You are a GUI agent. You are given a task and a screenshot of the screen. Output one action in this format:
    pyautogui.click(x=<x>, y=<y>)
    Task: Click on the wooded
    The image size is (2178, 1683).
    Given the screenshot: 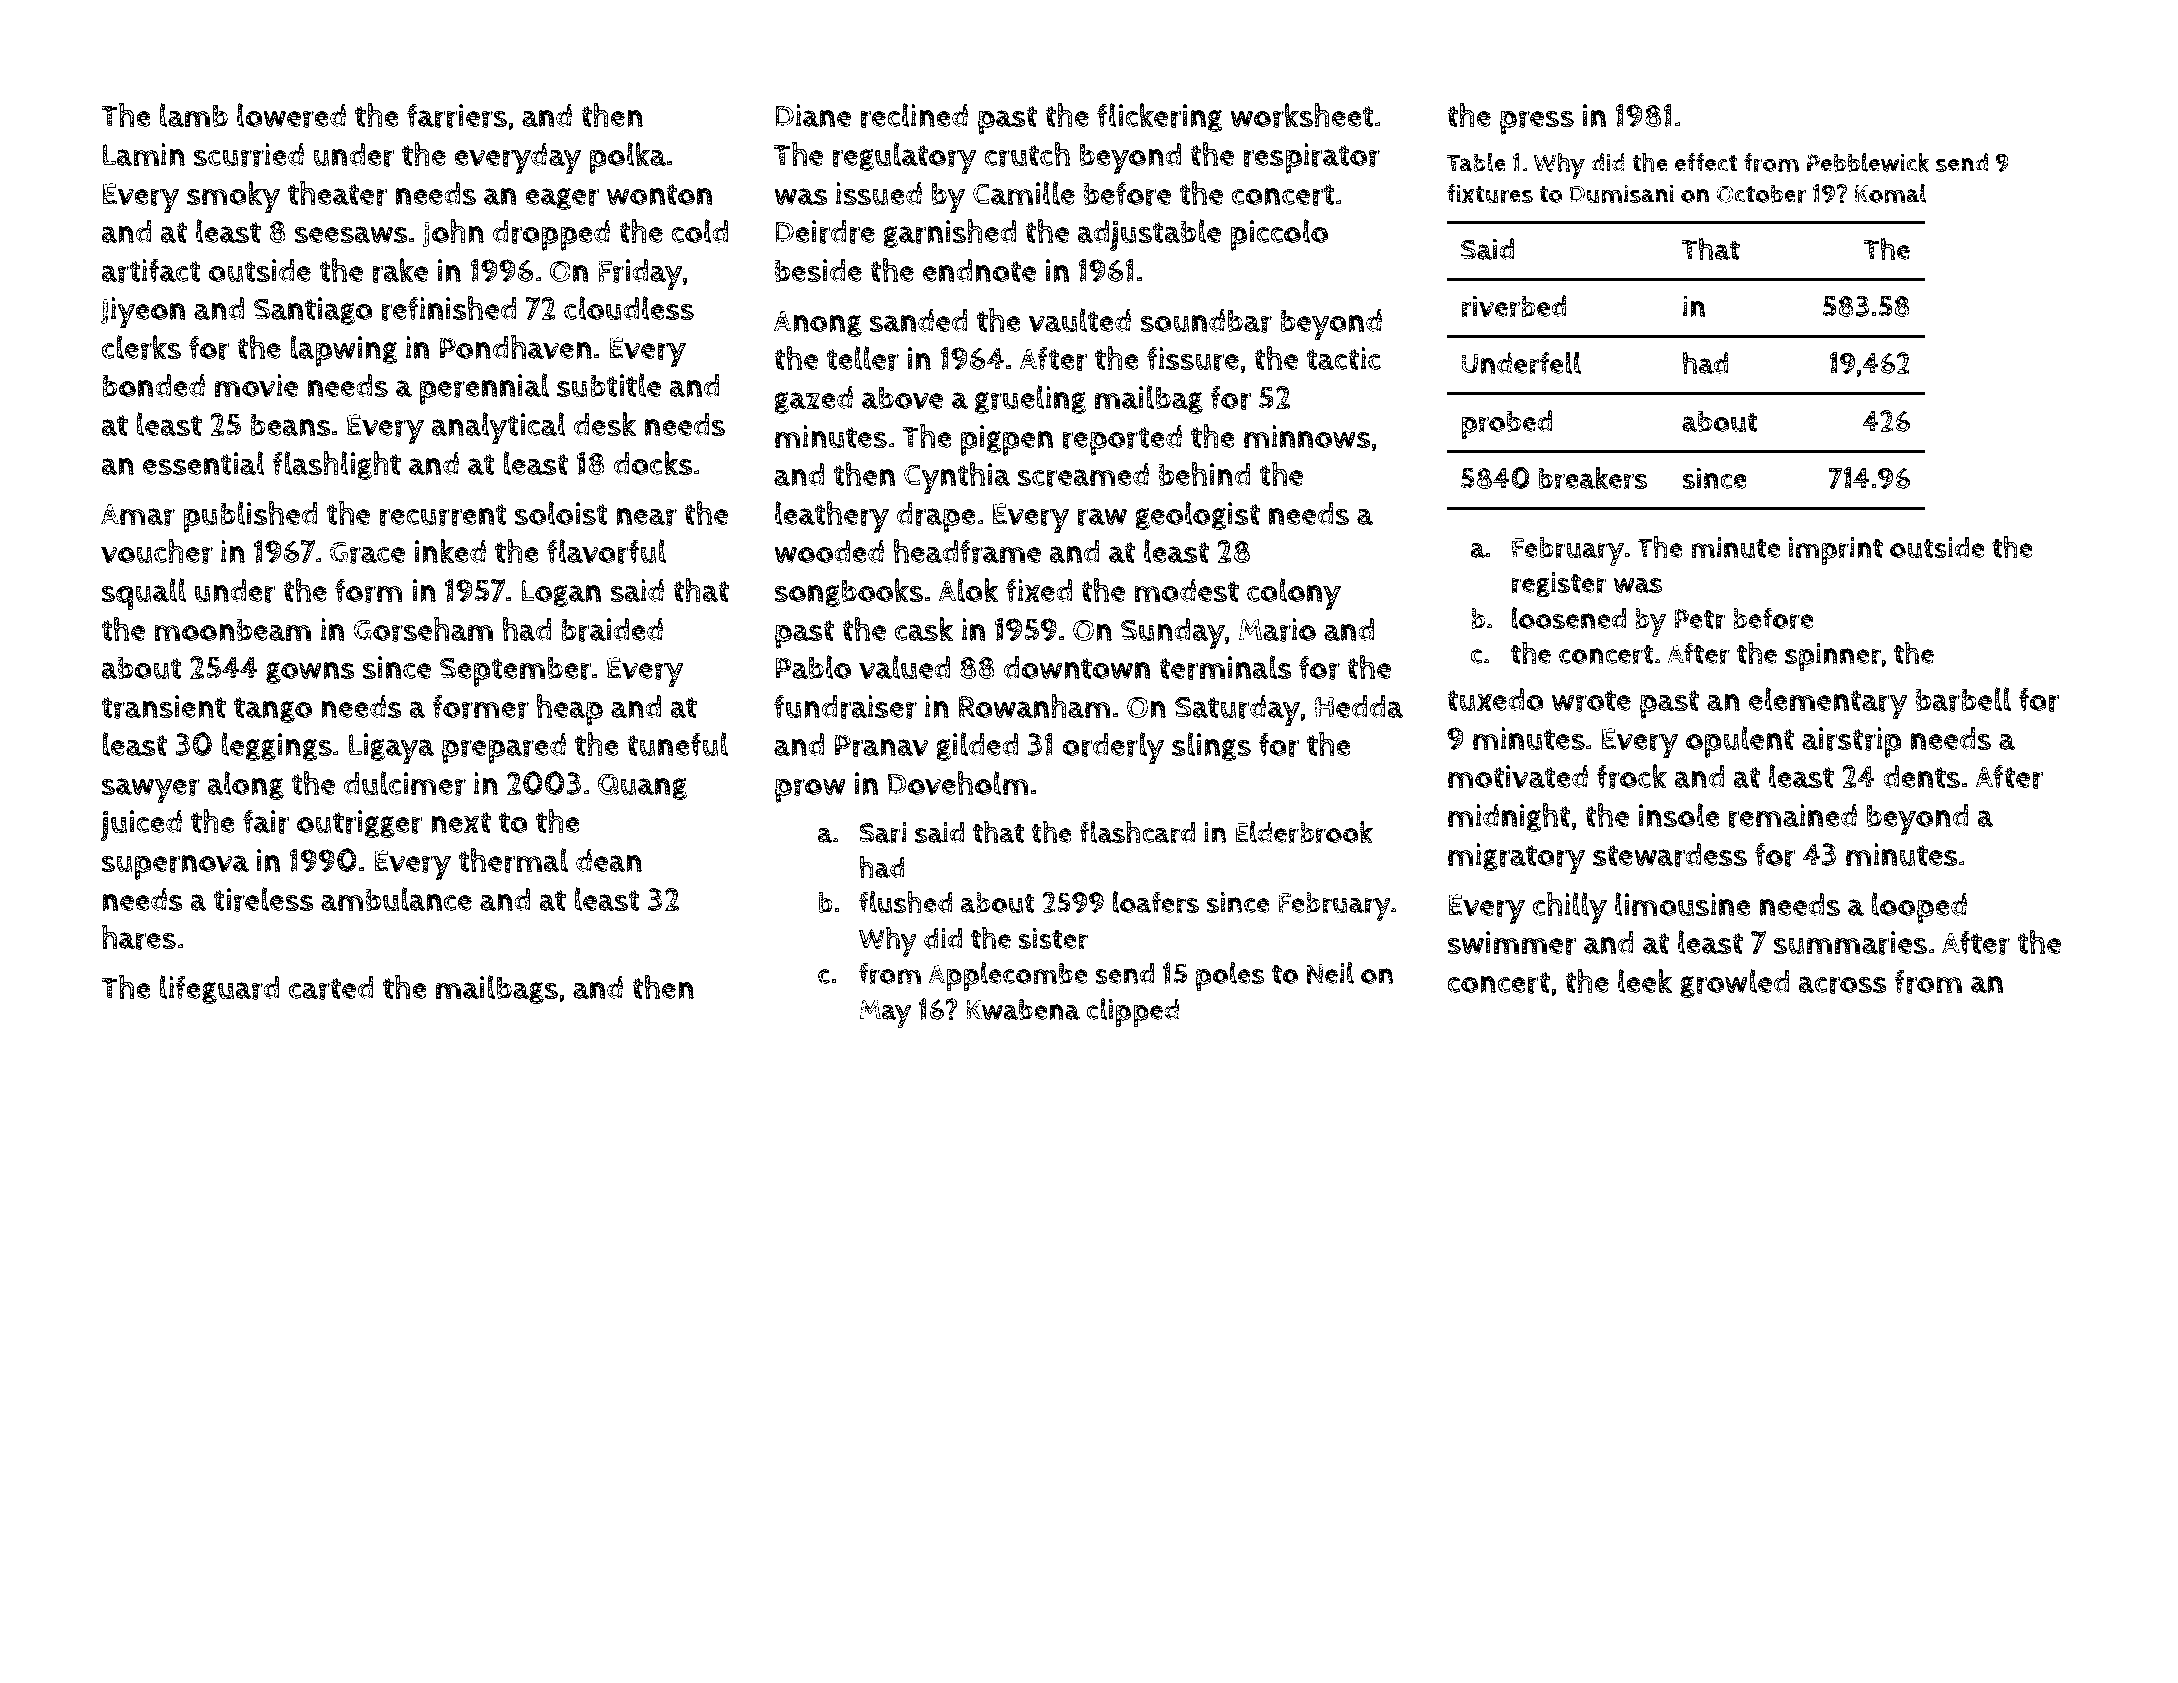 What is the action you would take?
    pyautogui.click(x=829, y=551)
